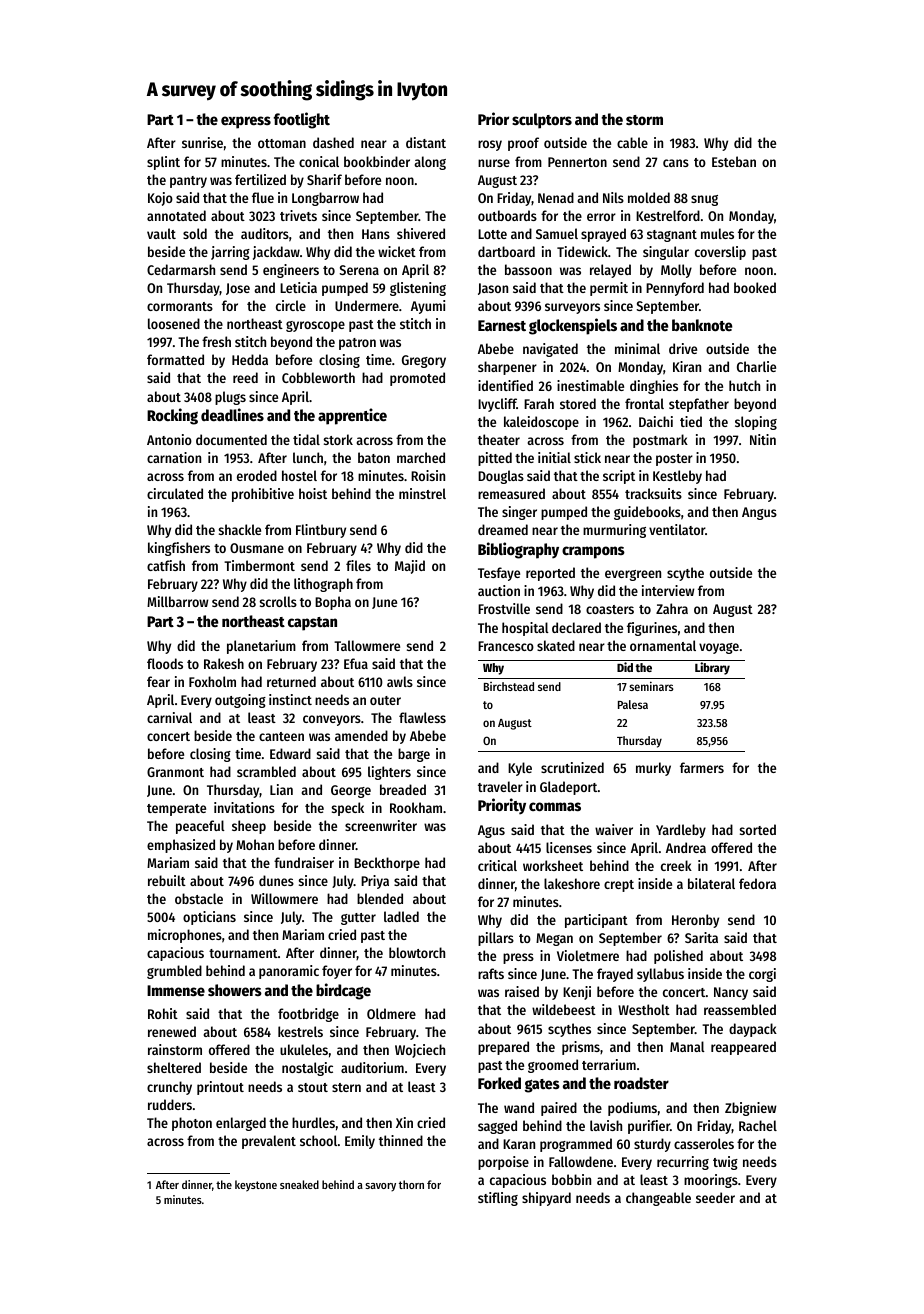 Image resolution: width=924 pixels, height=1314 pixels. I want to click on sunrise, so click(202, 142).
